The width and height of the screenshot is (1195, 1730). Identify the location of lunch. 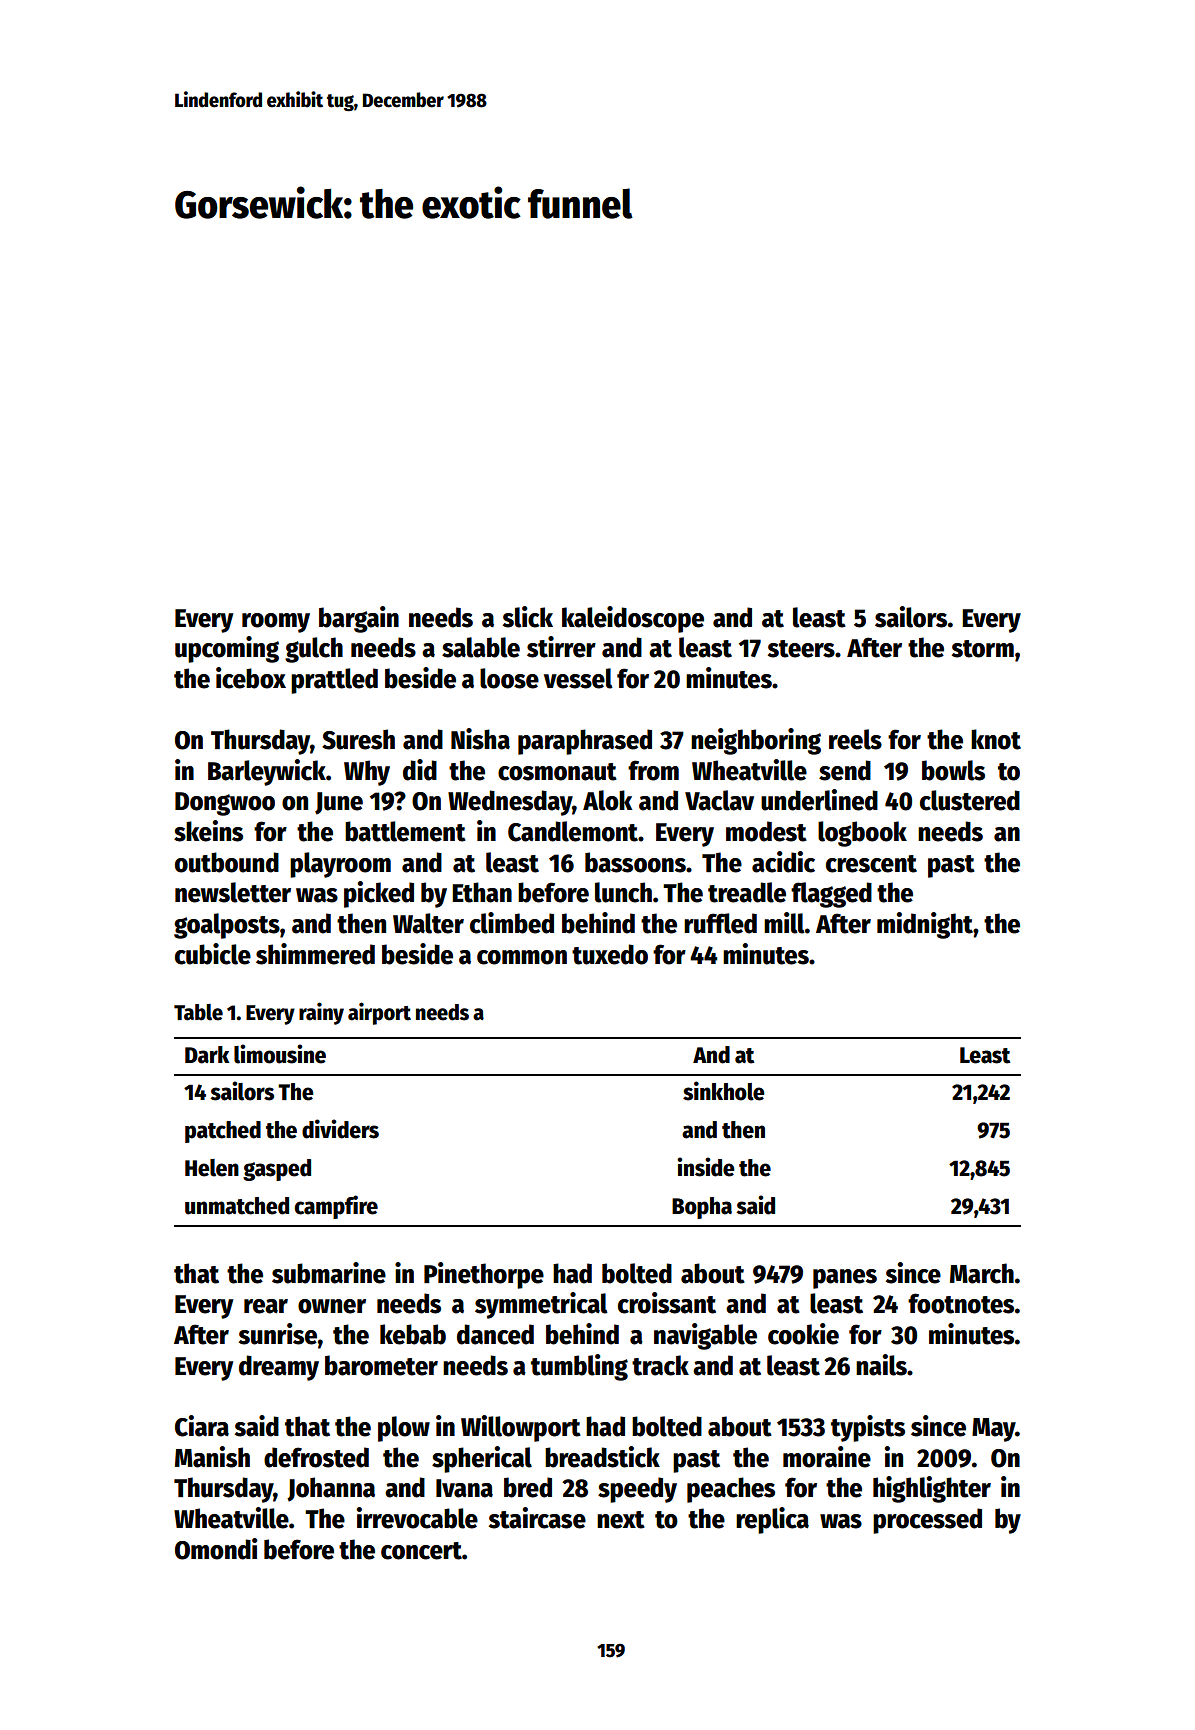
(623, 892).
